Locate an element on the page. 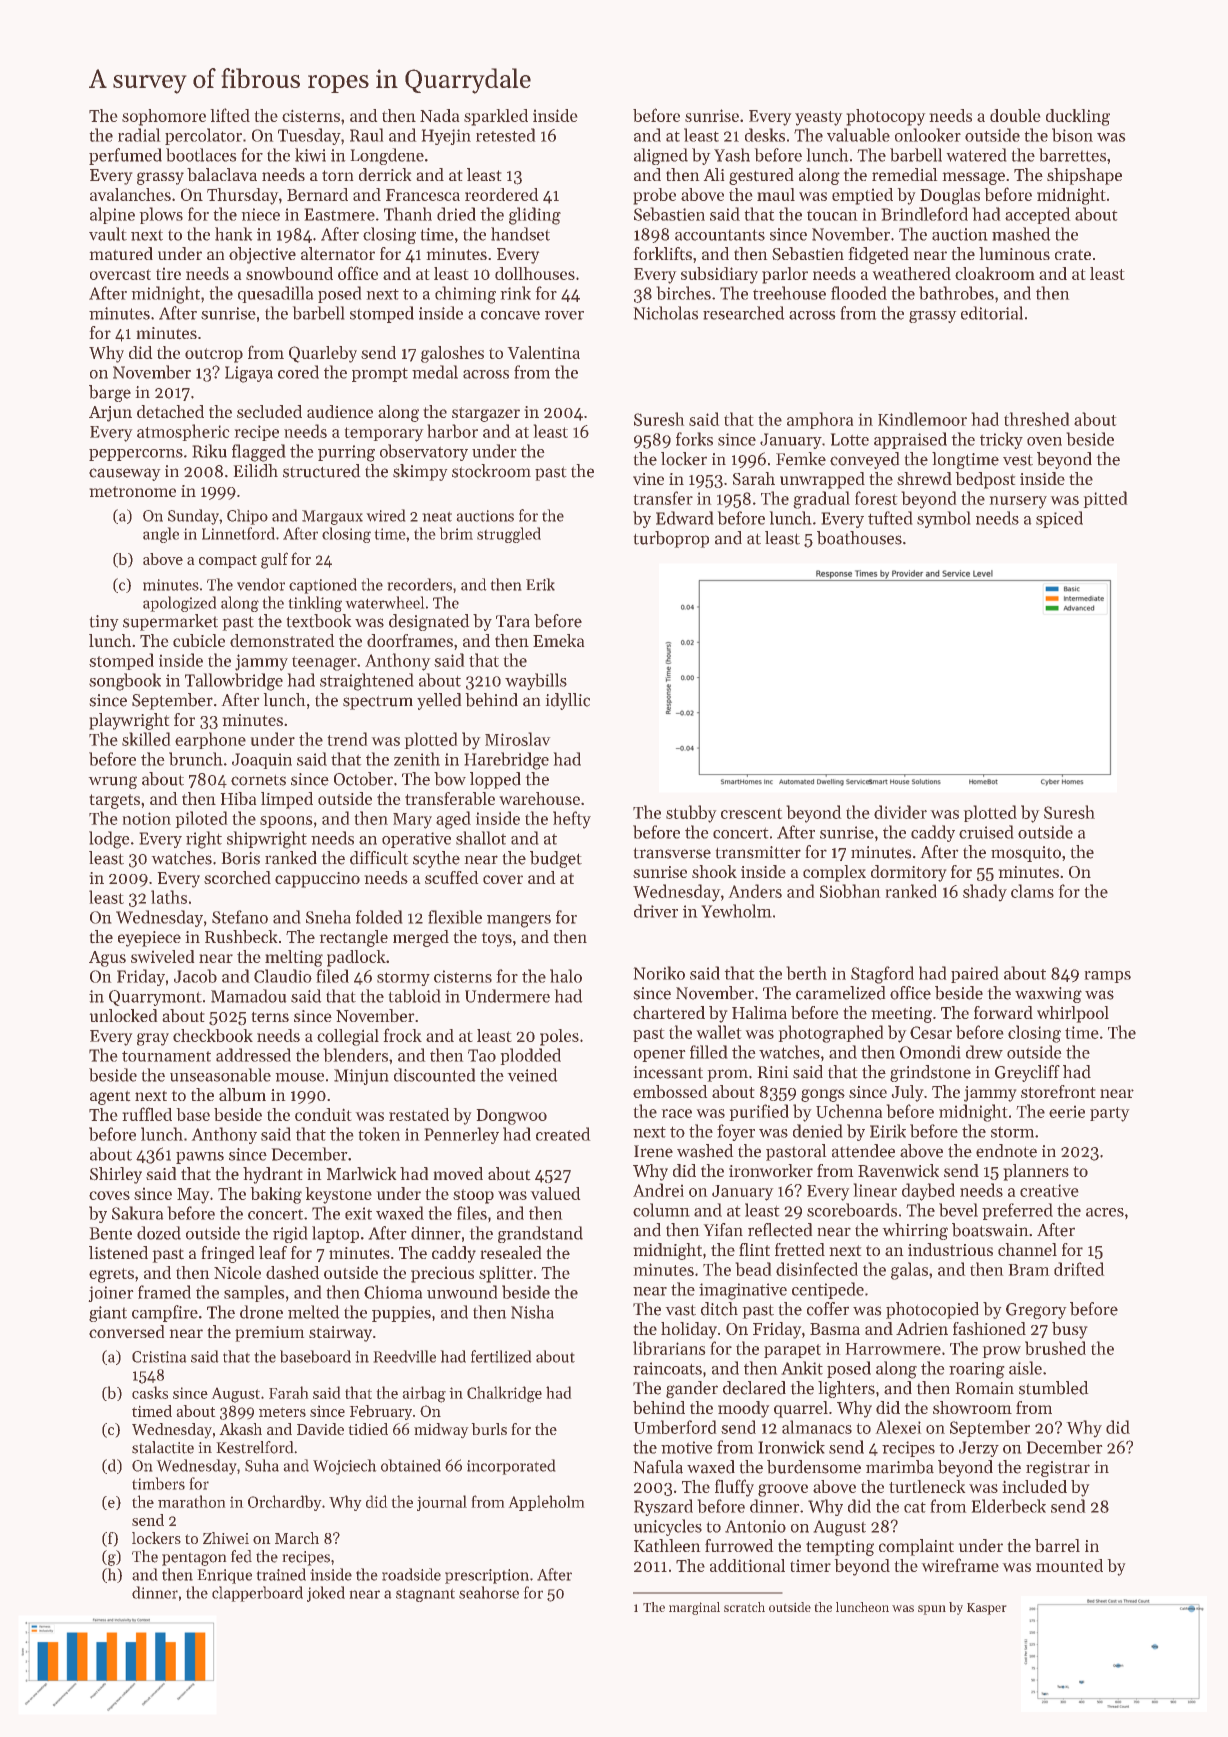 Image resolution: width=1228 pixels, height=1737 pixels. Raul is located at coordinates (366, 135).
